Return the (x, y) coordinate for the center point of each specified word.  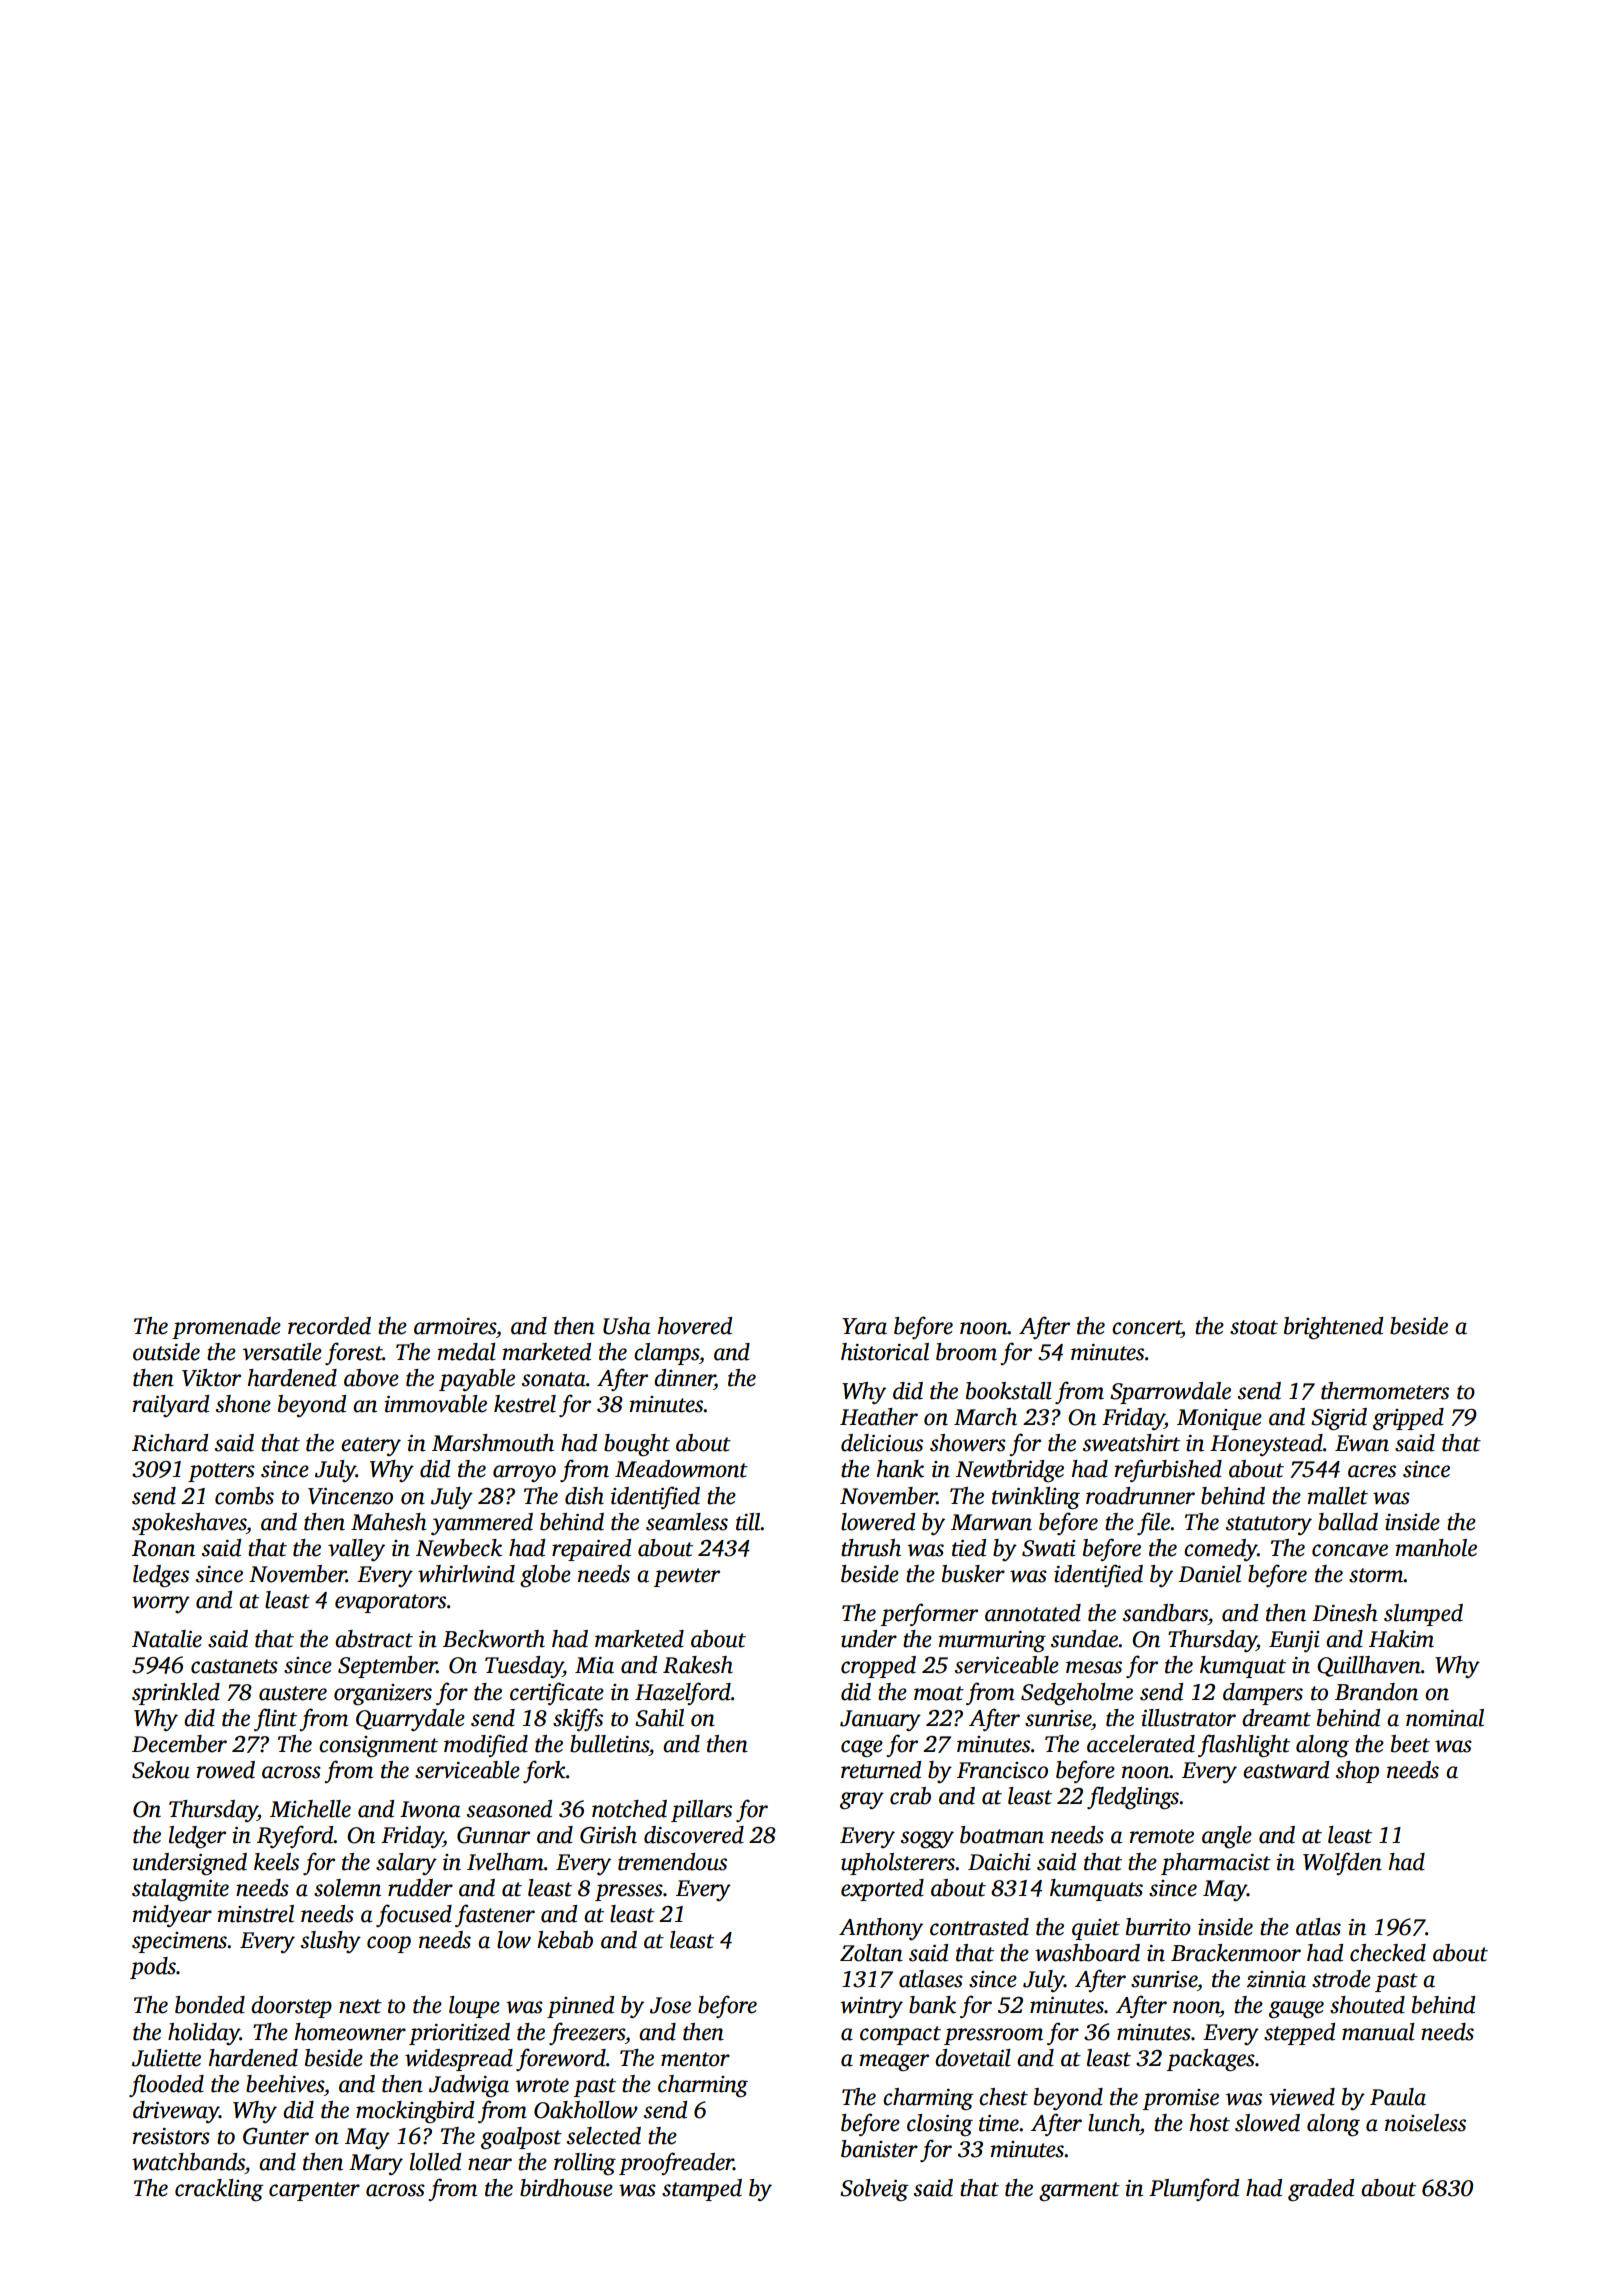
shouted (1367, 2005)
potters (221, 1472)
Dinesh (1345, 1613)
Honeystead (1266, 1445)
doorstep (291, 2007)
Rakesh (698, 1665)
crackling (219, 2190)
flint (275, 1719)
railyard (171, 1406)
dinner (684, 1379)
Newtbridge (1010, 1471)
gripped (1408, 1419)
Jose (670, 2005)
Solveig (874, 2190)
